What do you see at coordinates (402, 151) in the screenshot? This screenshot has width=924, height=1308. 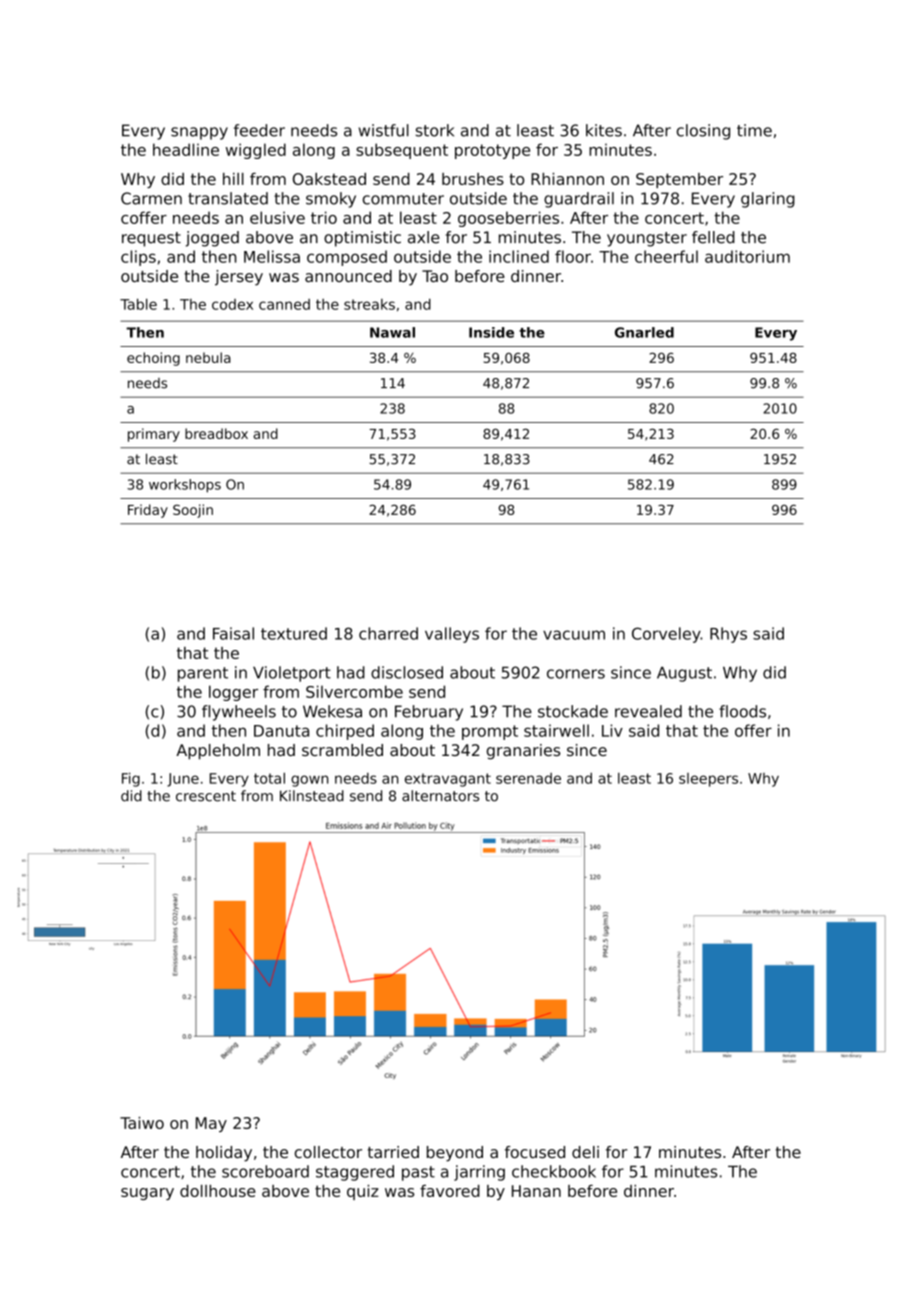 I see `subsequent` at bounding box center [402, 151].
